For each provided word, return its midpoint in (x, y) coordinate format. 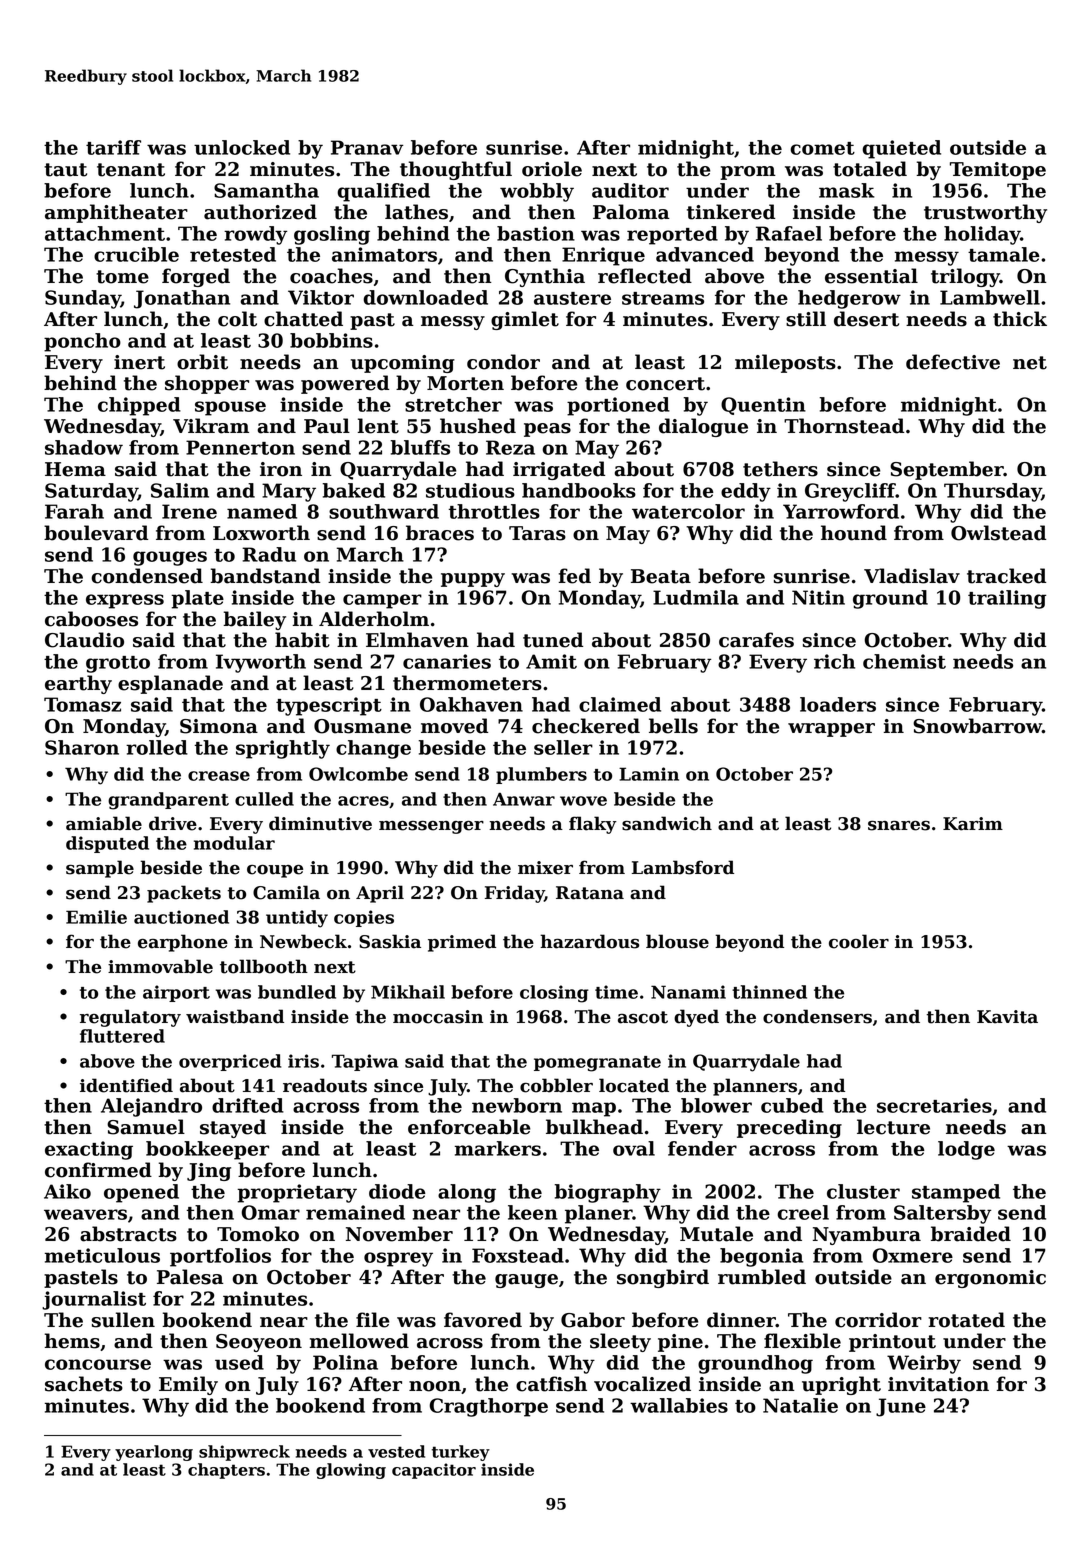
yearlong (154, 1453)
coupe (275, 871)
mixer (545, 868)
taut (65, 170)
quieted (901, 149)
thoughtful (456, 170)
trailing (1007, 599)
